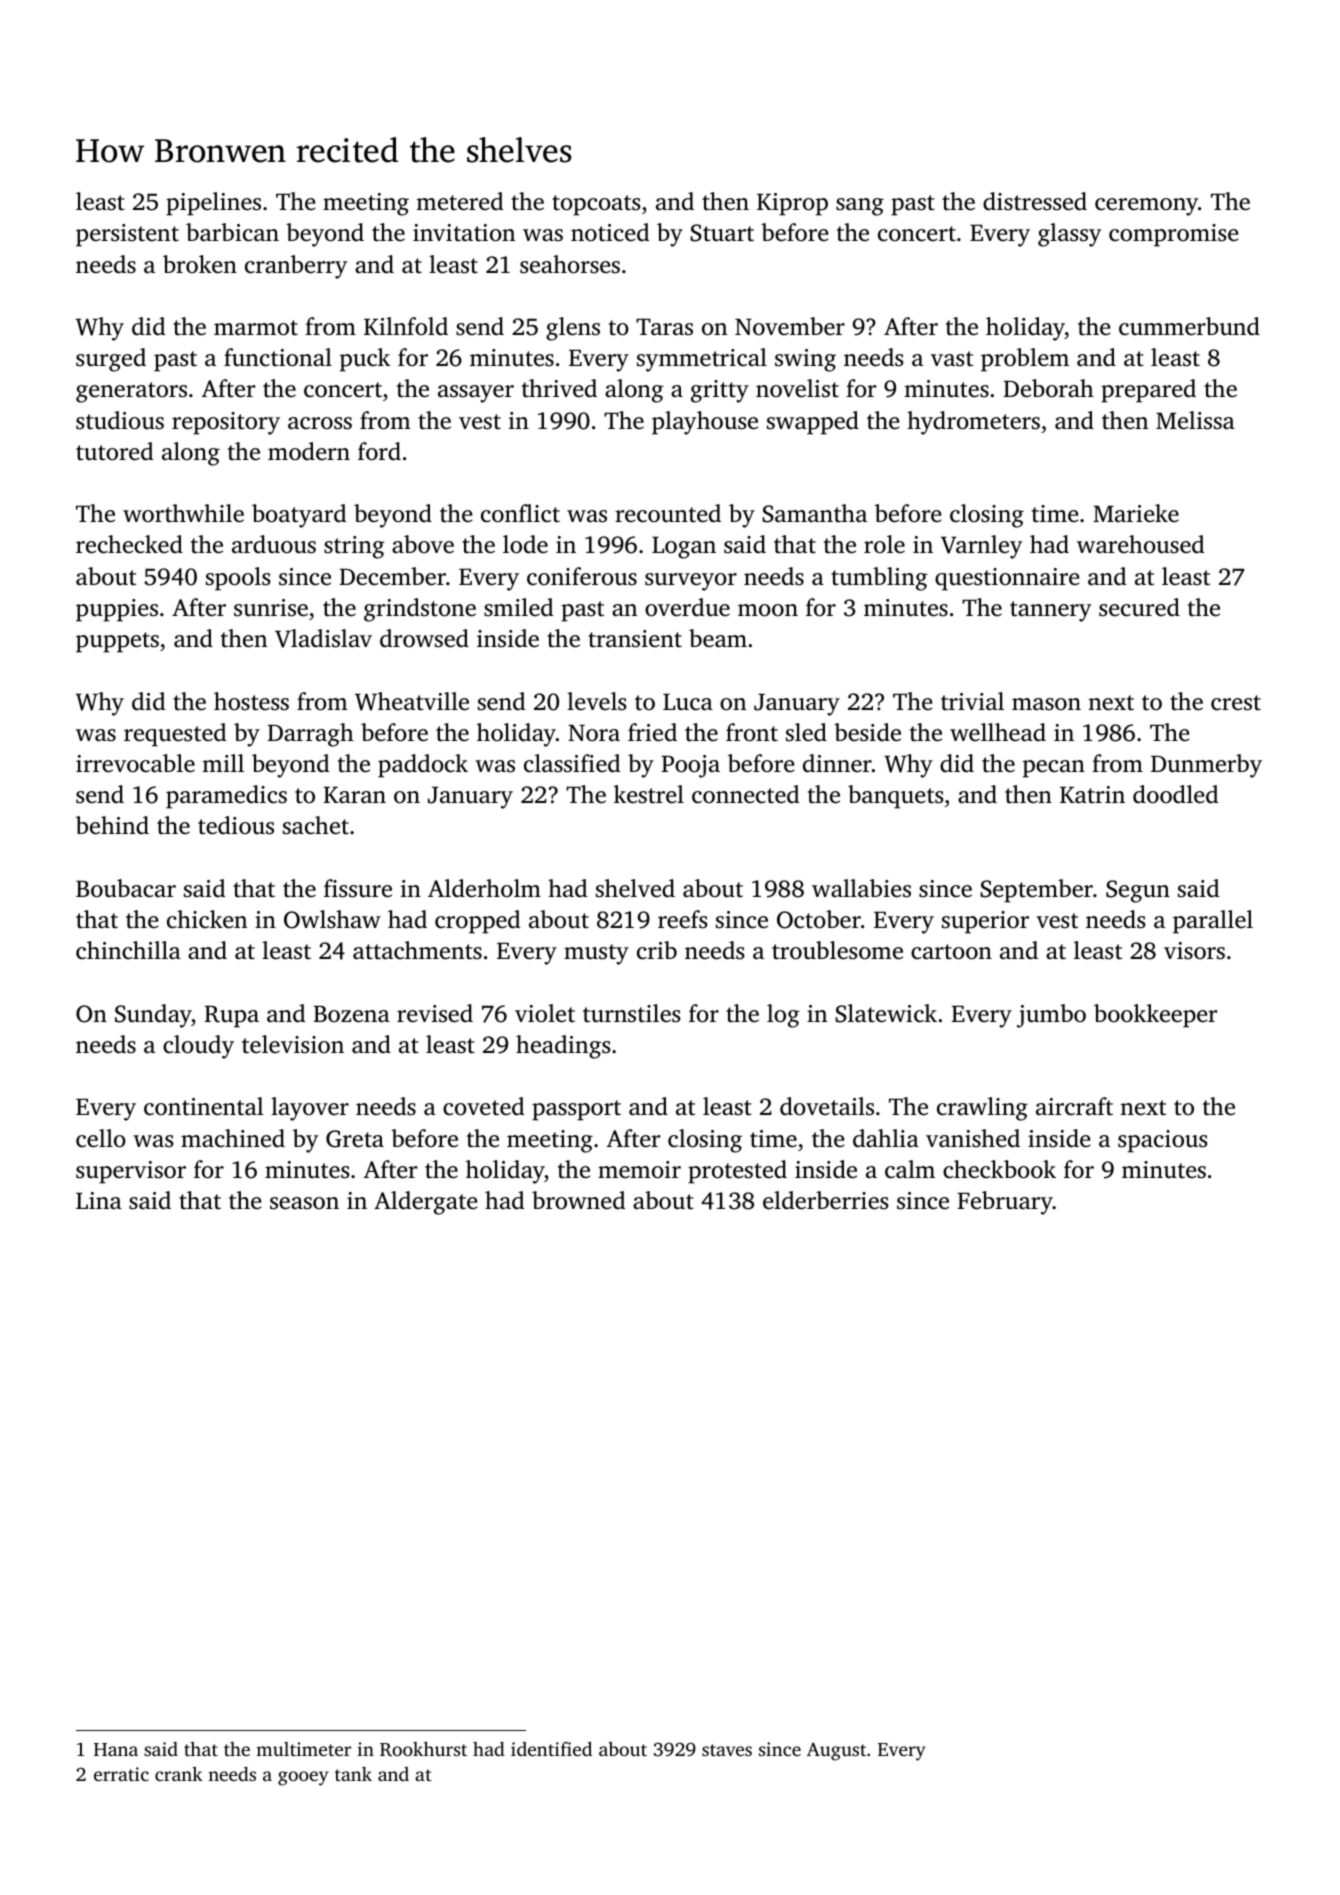  I want to click on Hana, so click(116, 1749).
